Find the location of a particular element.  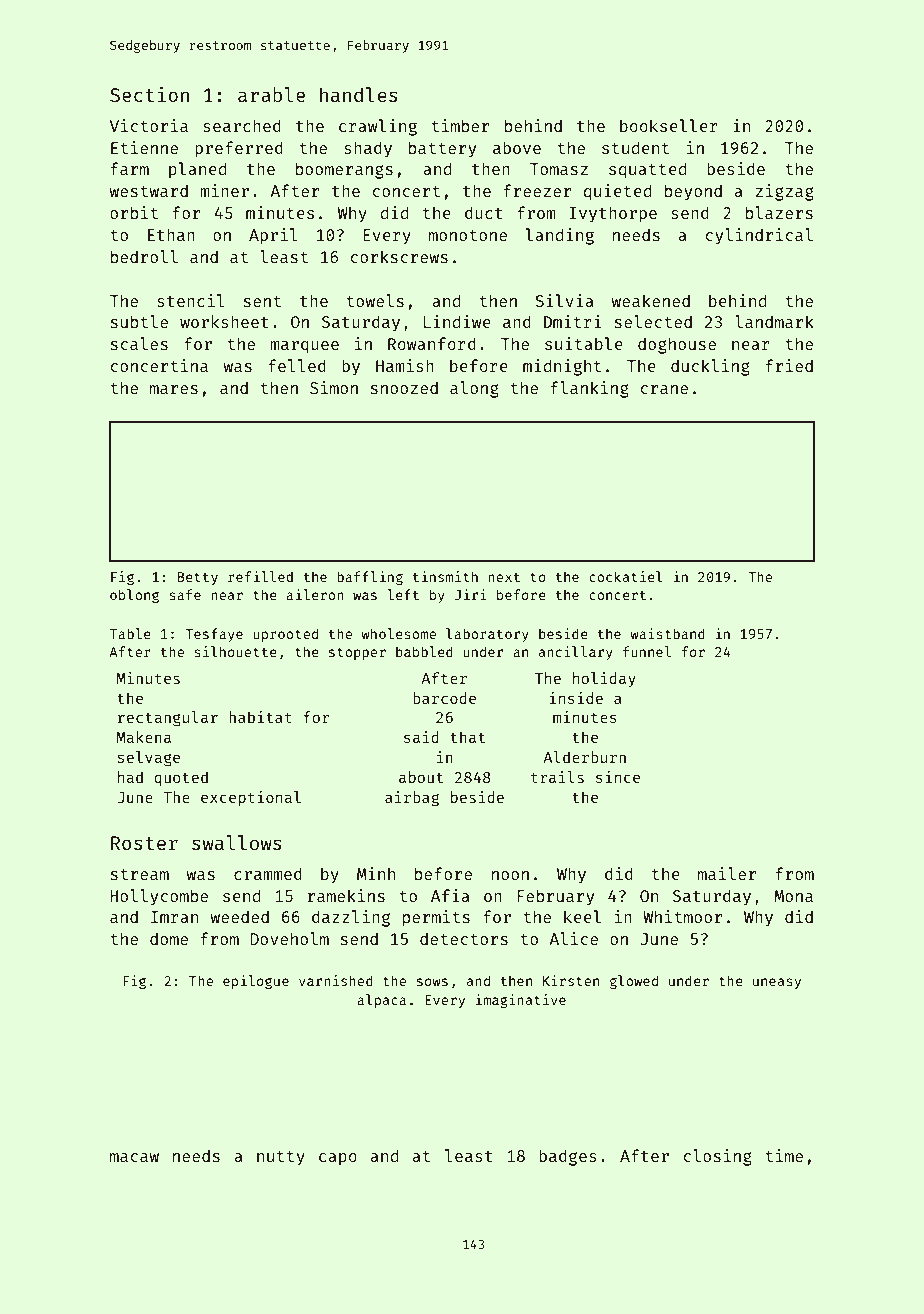

snoozed is located at coordinates (404, 387).
